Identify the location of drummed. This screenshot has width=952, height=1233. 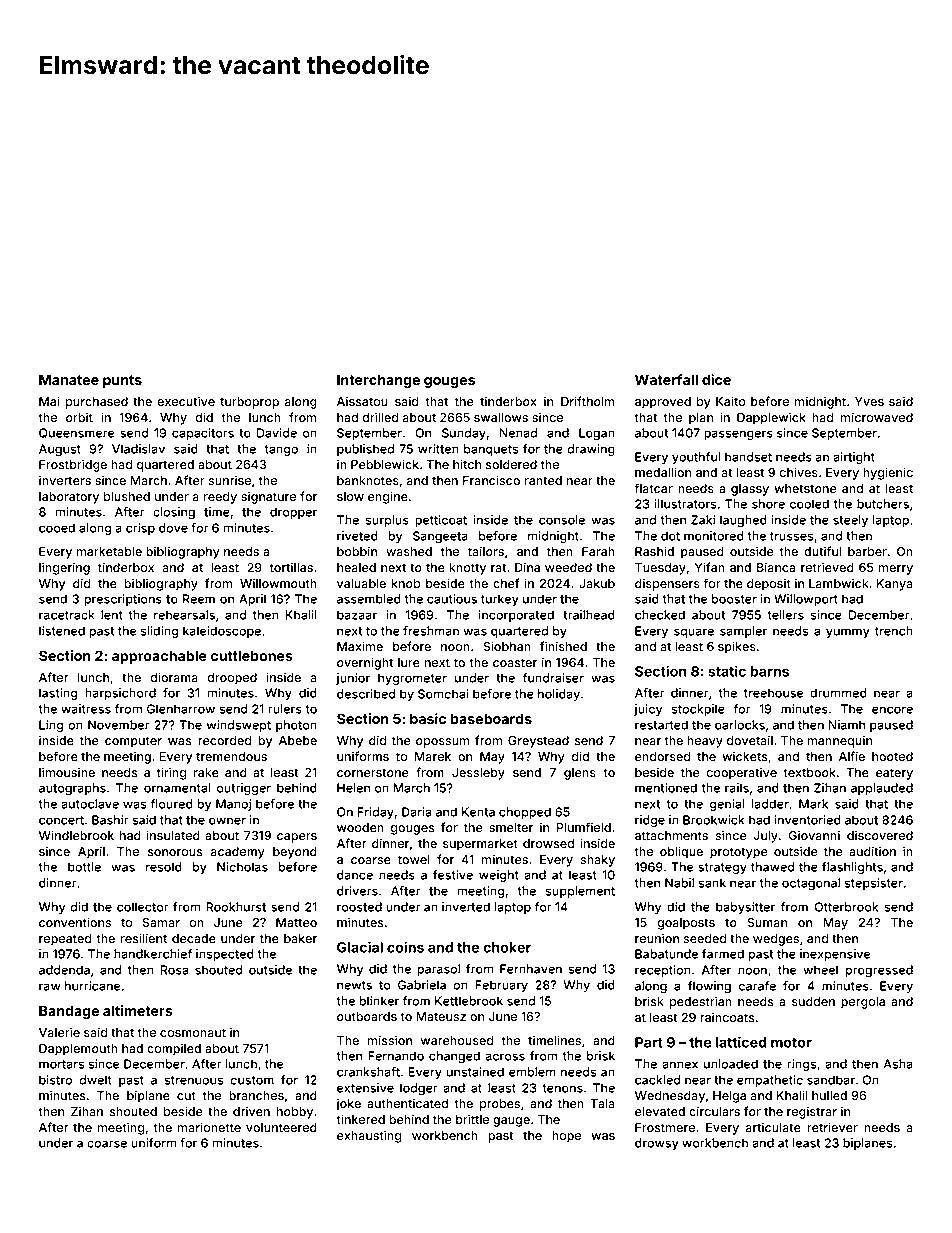
(838, 693).
